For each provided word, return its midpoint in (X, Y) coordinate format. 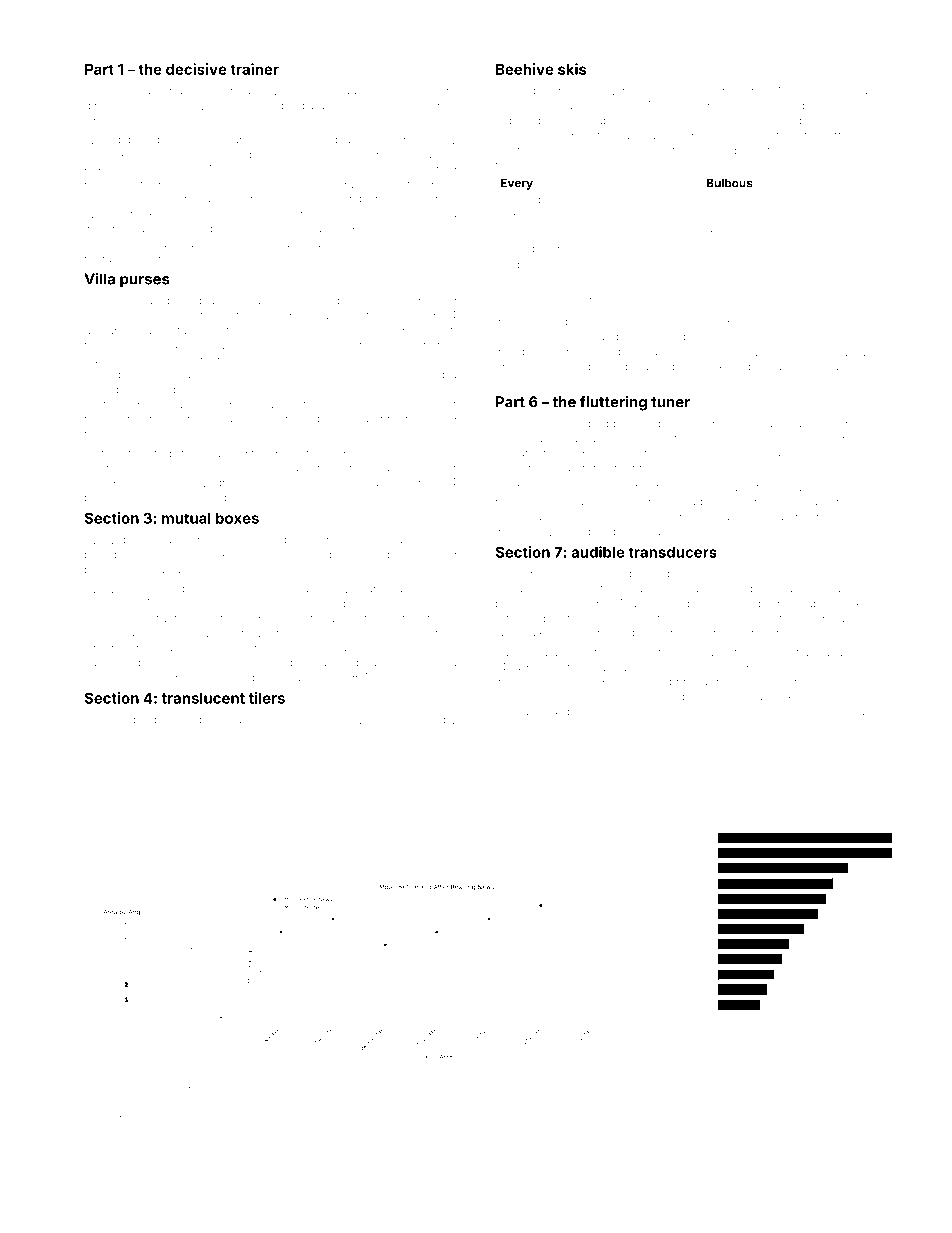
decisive (196, 69)
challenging (232, 454)
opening (687, 369)
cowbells (729, 248)
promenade (397, 390)
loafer (814, 667)
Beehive (525, 69)
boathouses (388, 662)
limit (124, 301)
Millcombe (807, 91)
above (253, 719)
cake (513, 249)
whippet (184, 589)
